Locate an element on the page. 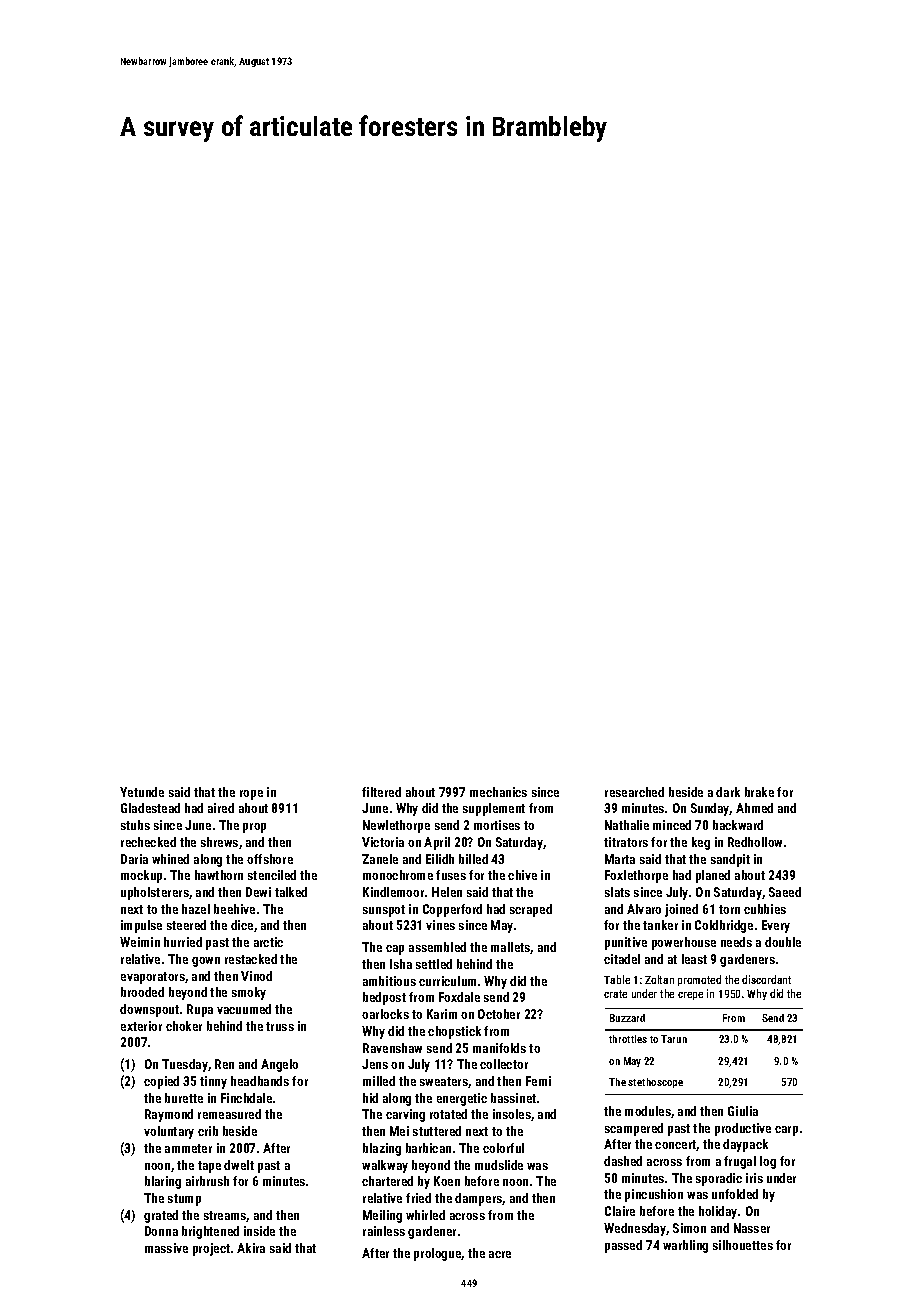 The image size is (924, 1308). acre is located at coordinates (500, 1254).
